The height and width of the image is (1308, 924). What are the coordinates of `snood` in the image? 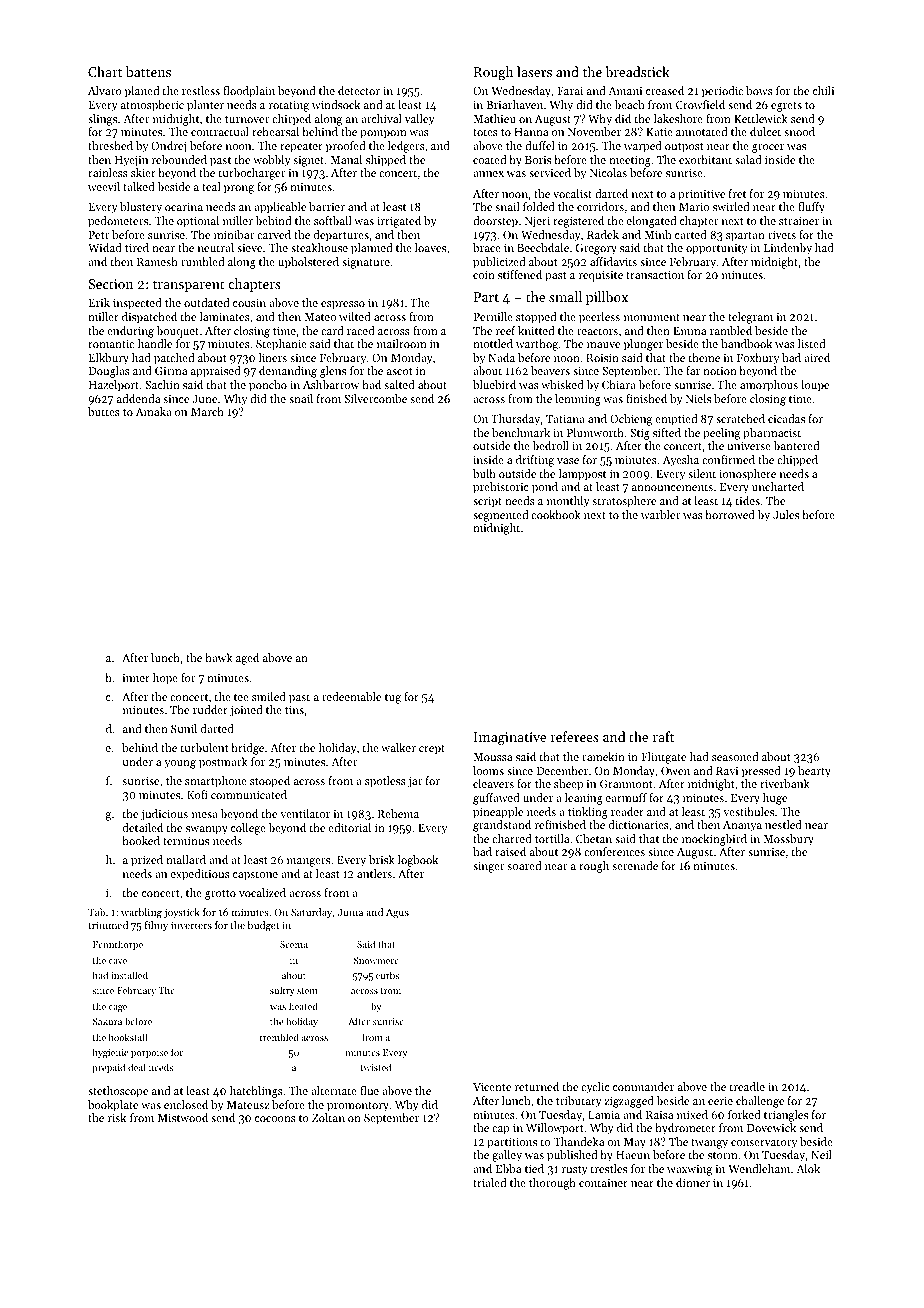 It's located at (799, 131).
